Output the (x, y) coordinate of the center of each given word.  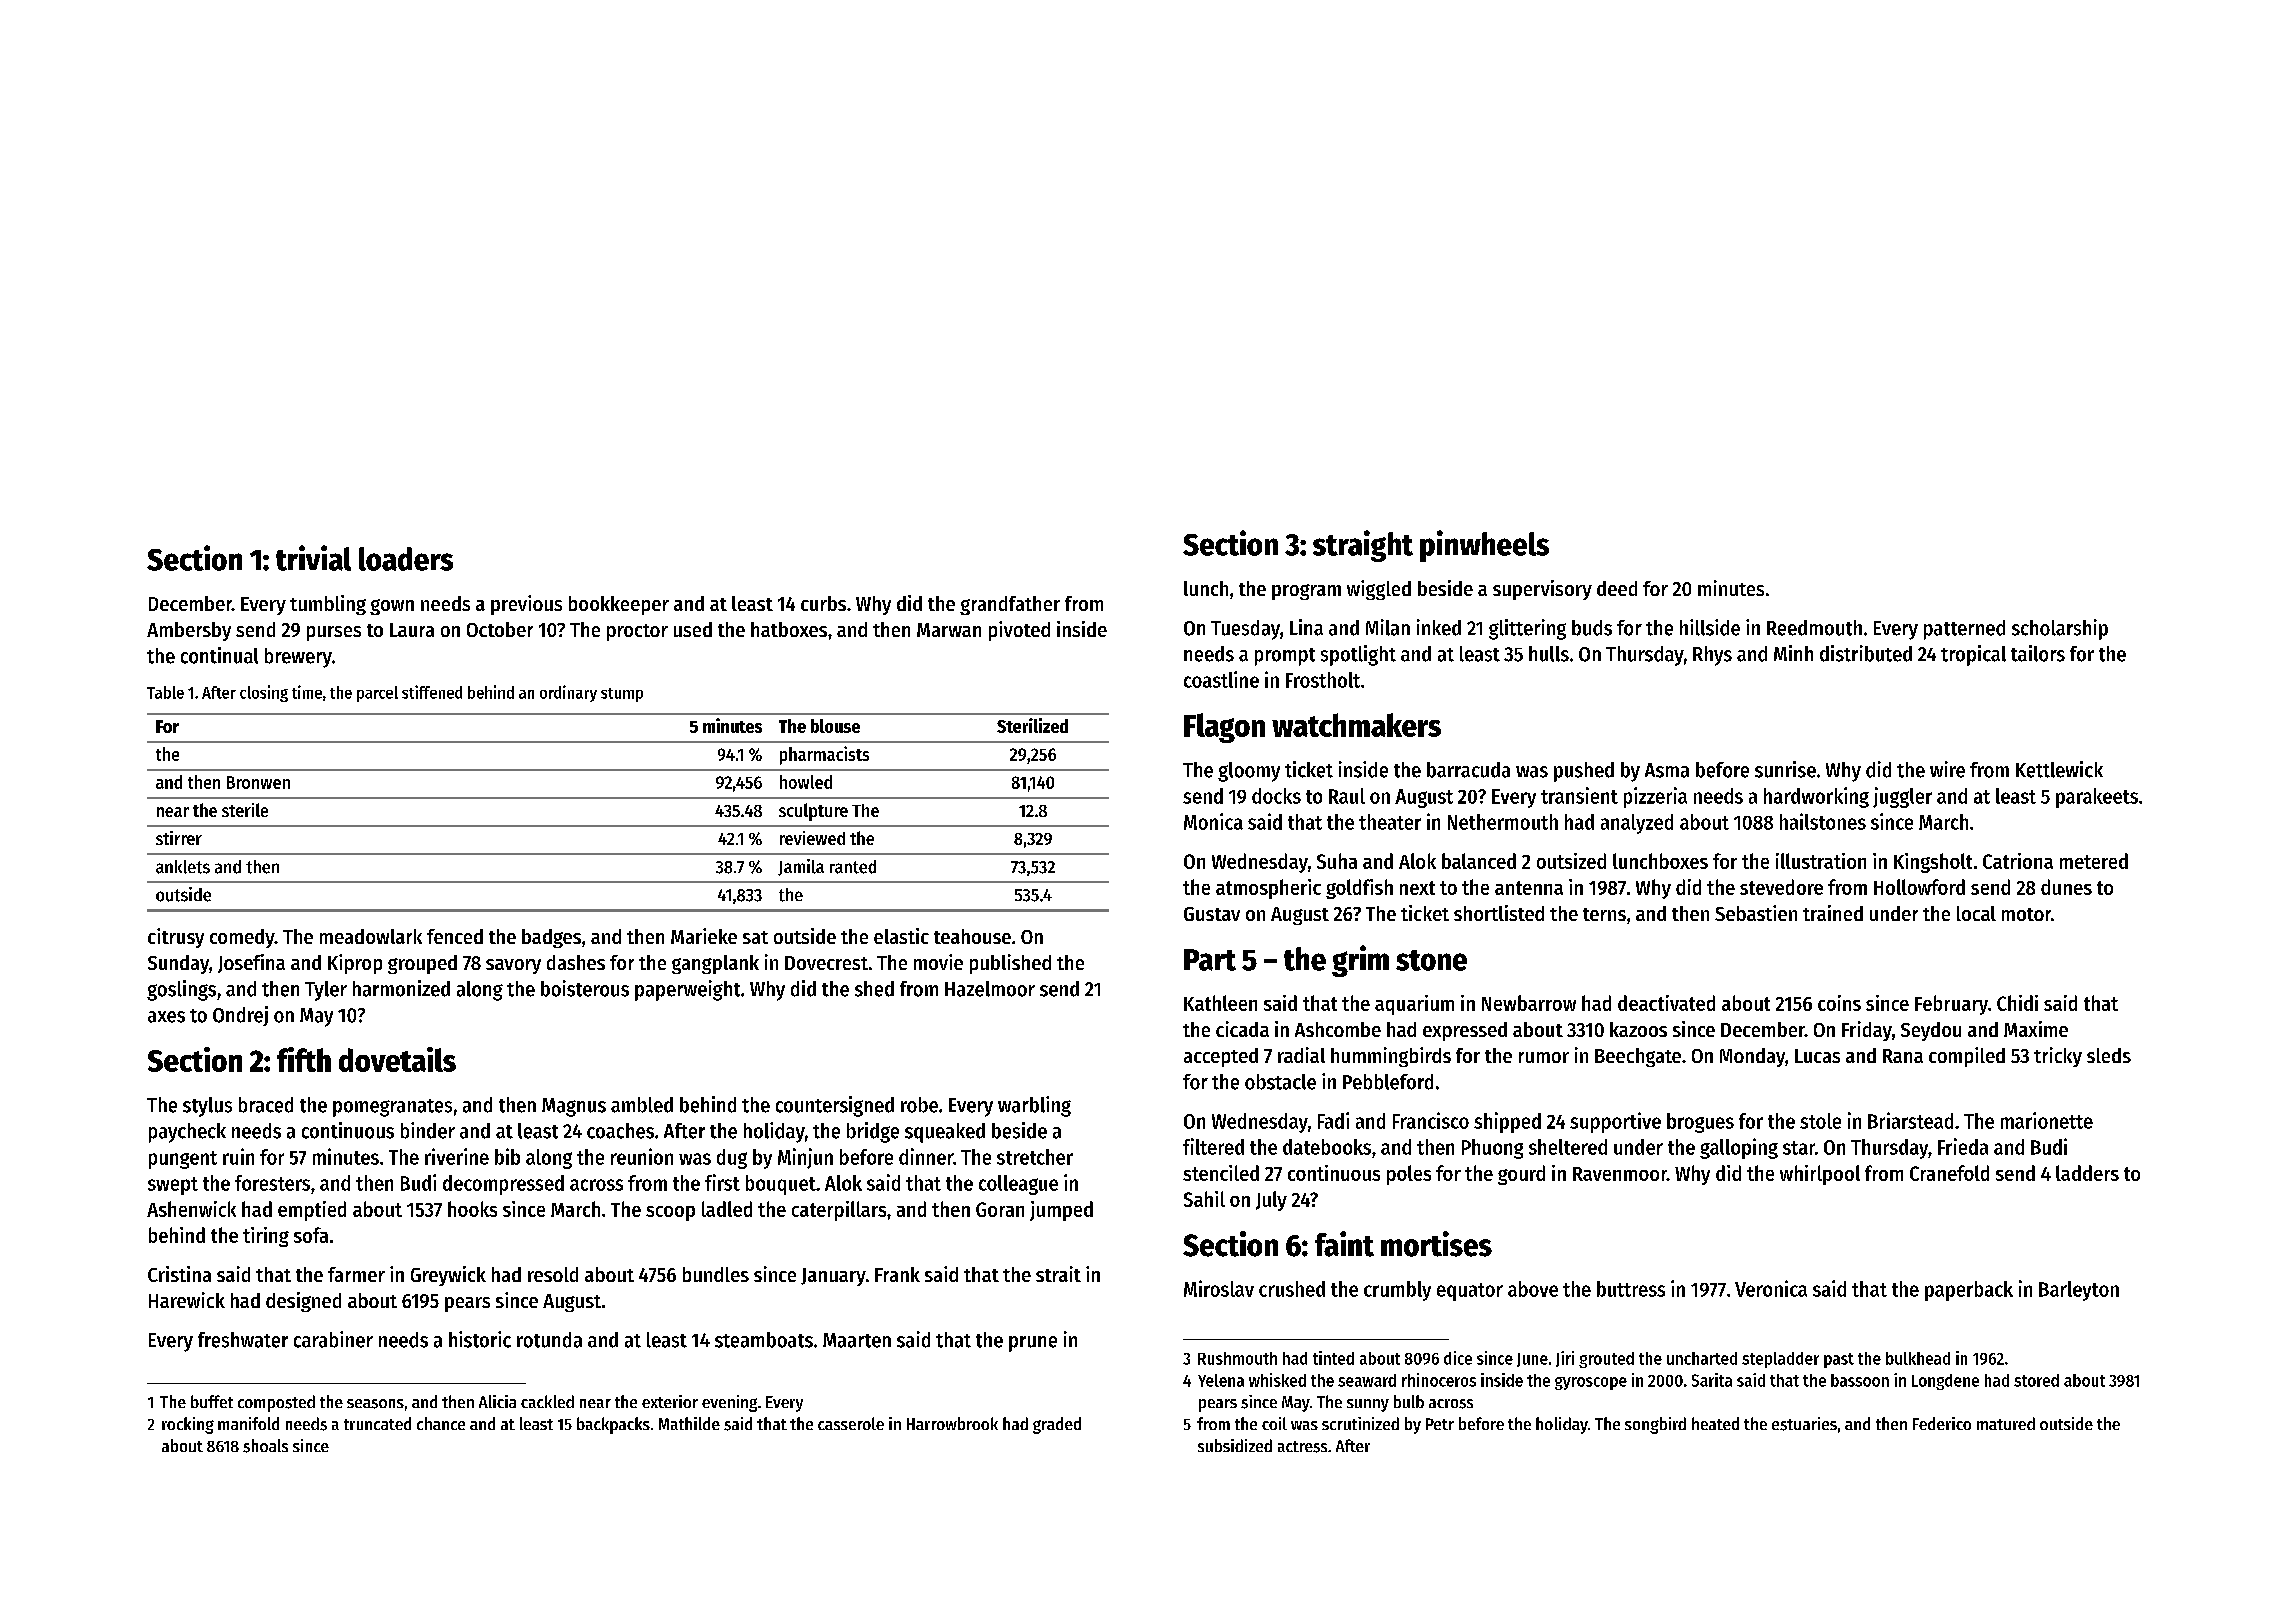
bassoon (1860, 1380)
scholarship (2060, 629)
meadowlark (371, 936)
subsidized (1235, 1445)
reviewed (812, 838)
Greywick (448, 1276)
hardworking (1816, 797)
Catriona (2018, 861)
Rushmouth (1237, 1358)
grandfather (1010, 605)
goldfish (1359, 889)
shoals (265, 1446)
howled (806, 782)
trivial (313, 558)
